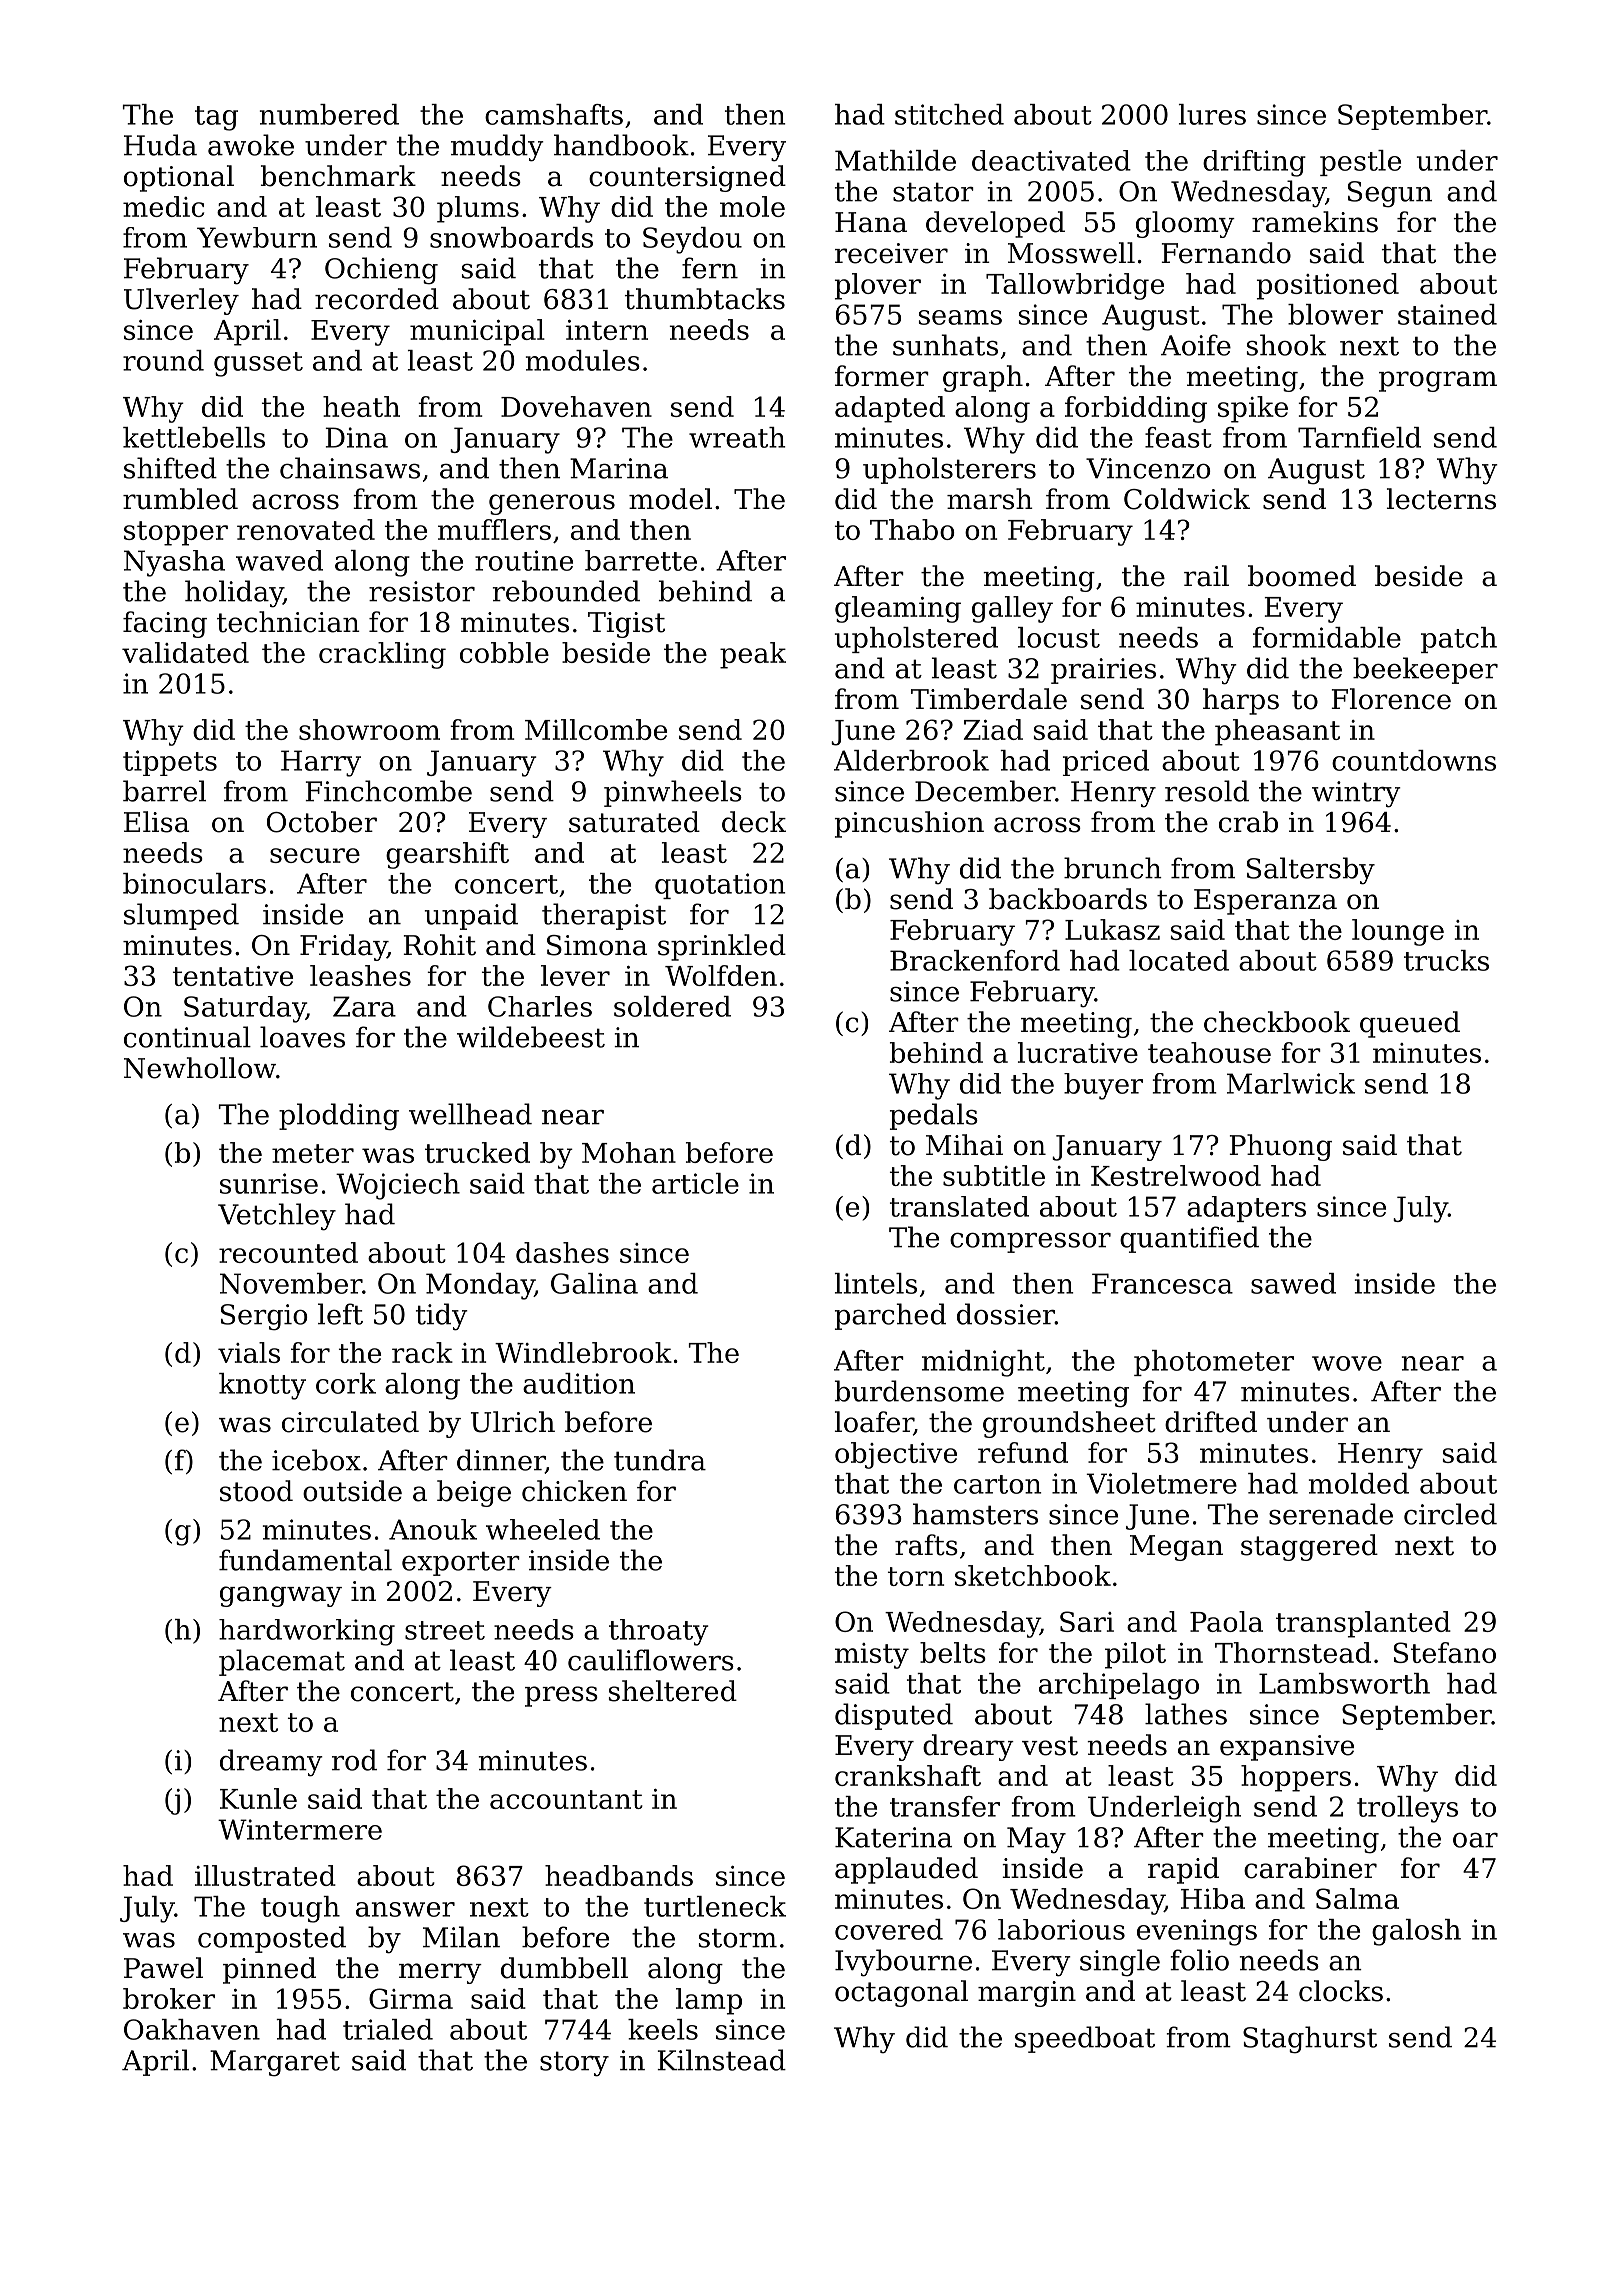 This screenshot has height=2292, width=1620. I want to click on Finchcombe, so click(388, 791).
